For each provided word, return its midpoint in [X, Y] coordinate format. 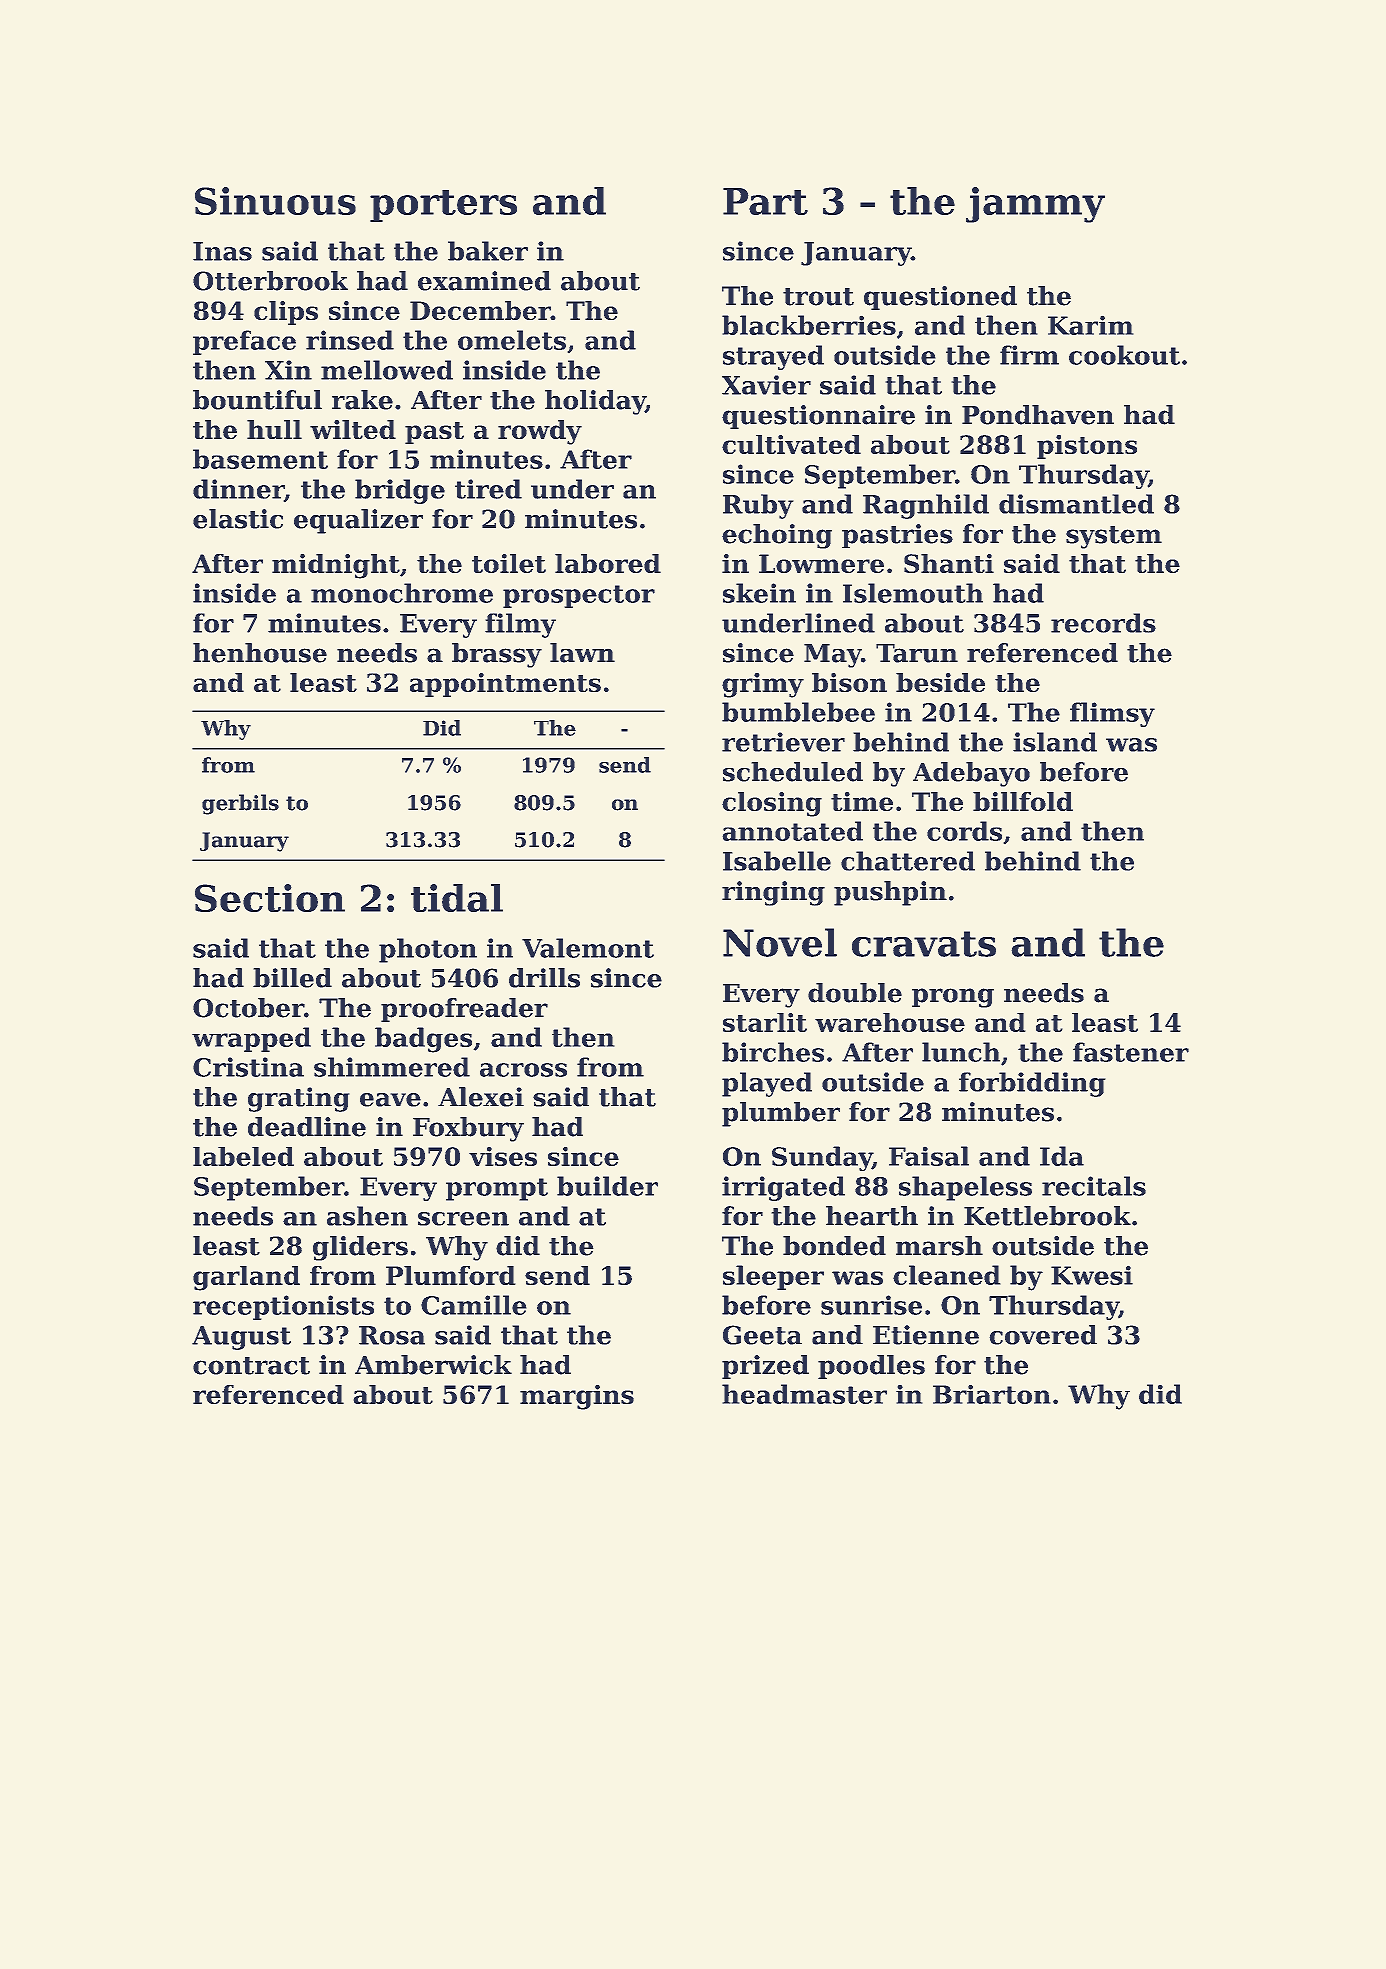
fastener [1131, 1052]
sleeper [773, 1277]
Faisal [929, 1156]
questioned [940, 298]
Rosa [392, 1335]
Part [765, 201]
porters [443, 206]
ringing [773, 893]
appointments [505, 685]
